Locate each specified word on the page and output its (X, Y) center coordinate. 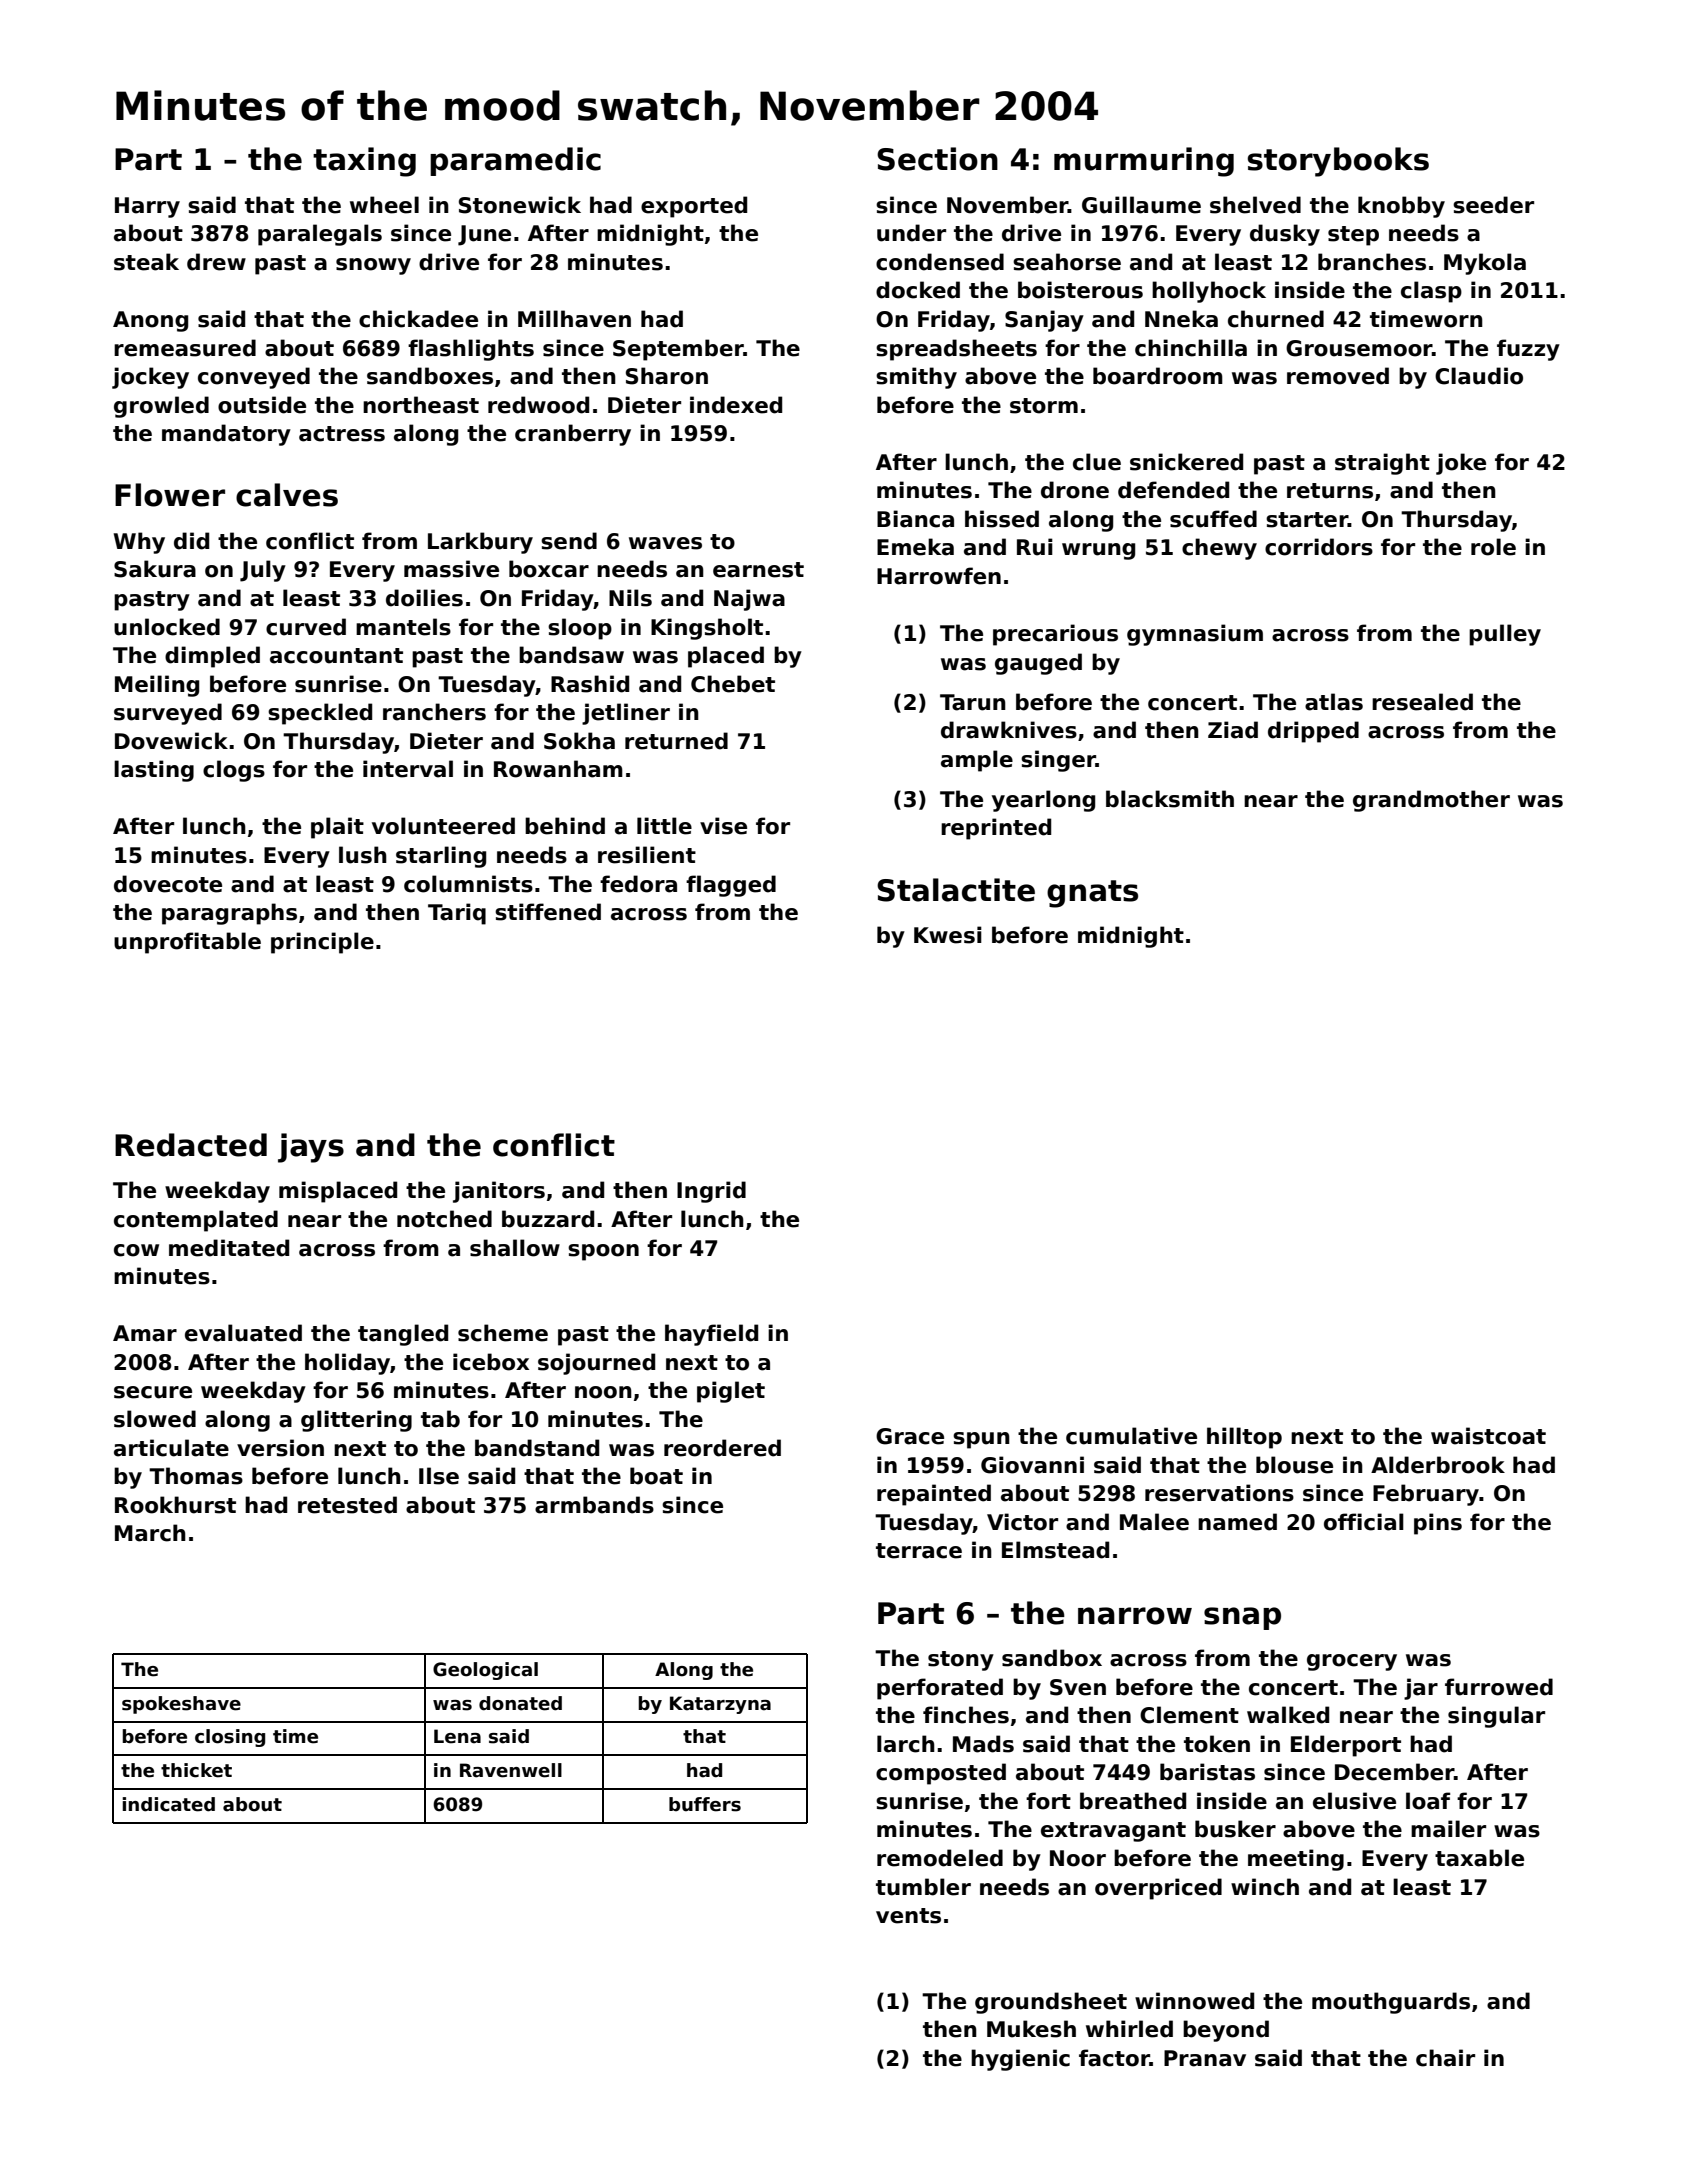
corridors (1319, 547)
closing (230, 1738)
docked (918, 290)
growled (161, 407)
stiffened (548, 912)
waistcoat (1488, 1436)
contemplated (196, 1221)
